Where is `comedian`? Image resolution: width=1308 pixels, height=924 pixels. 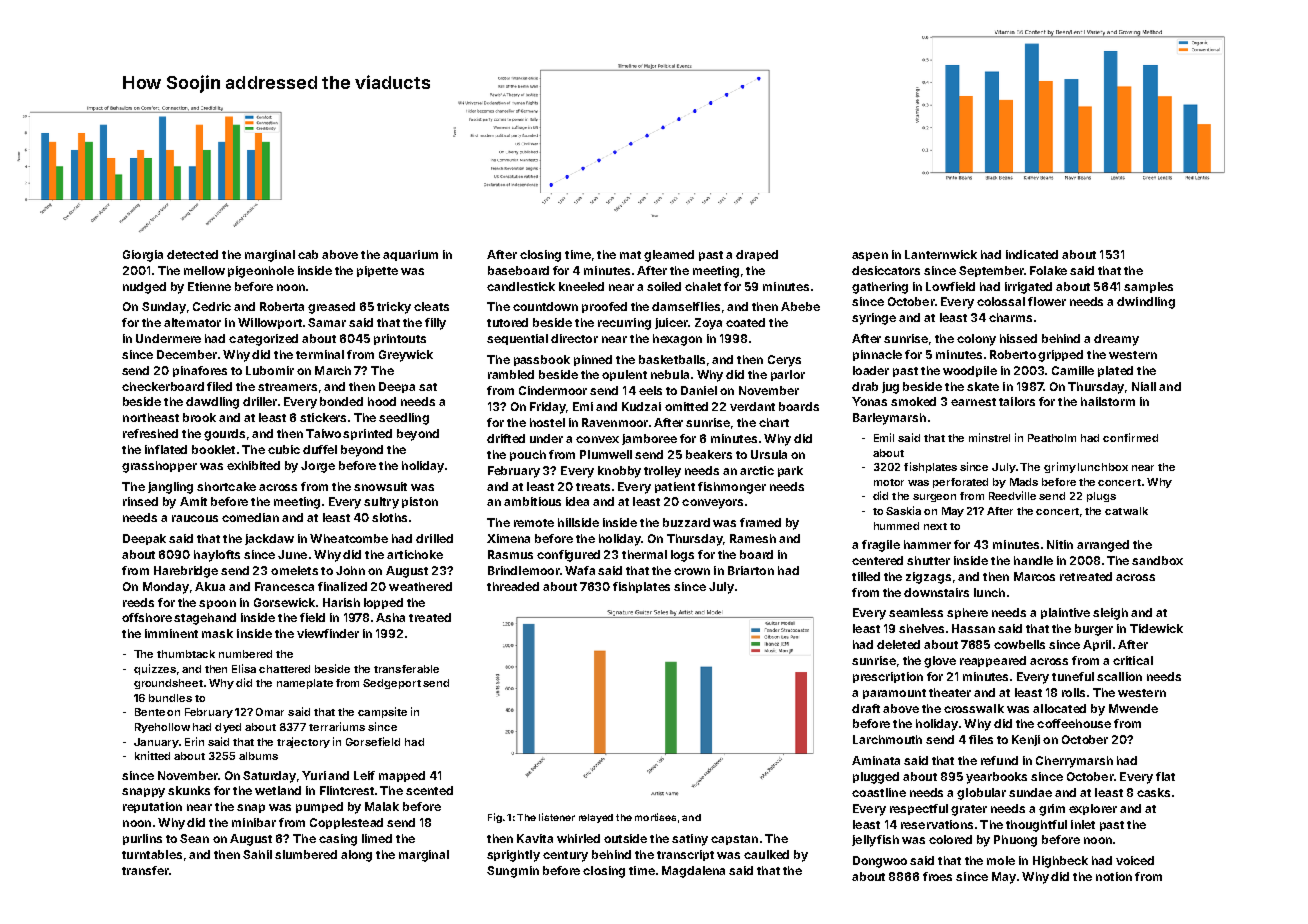 comedian is located at coordinates (250, 517).
